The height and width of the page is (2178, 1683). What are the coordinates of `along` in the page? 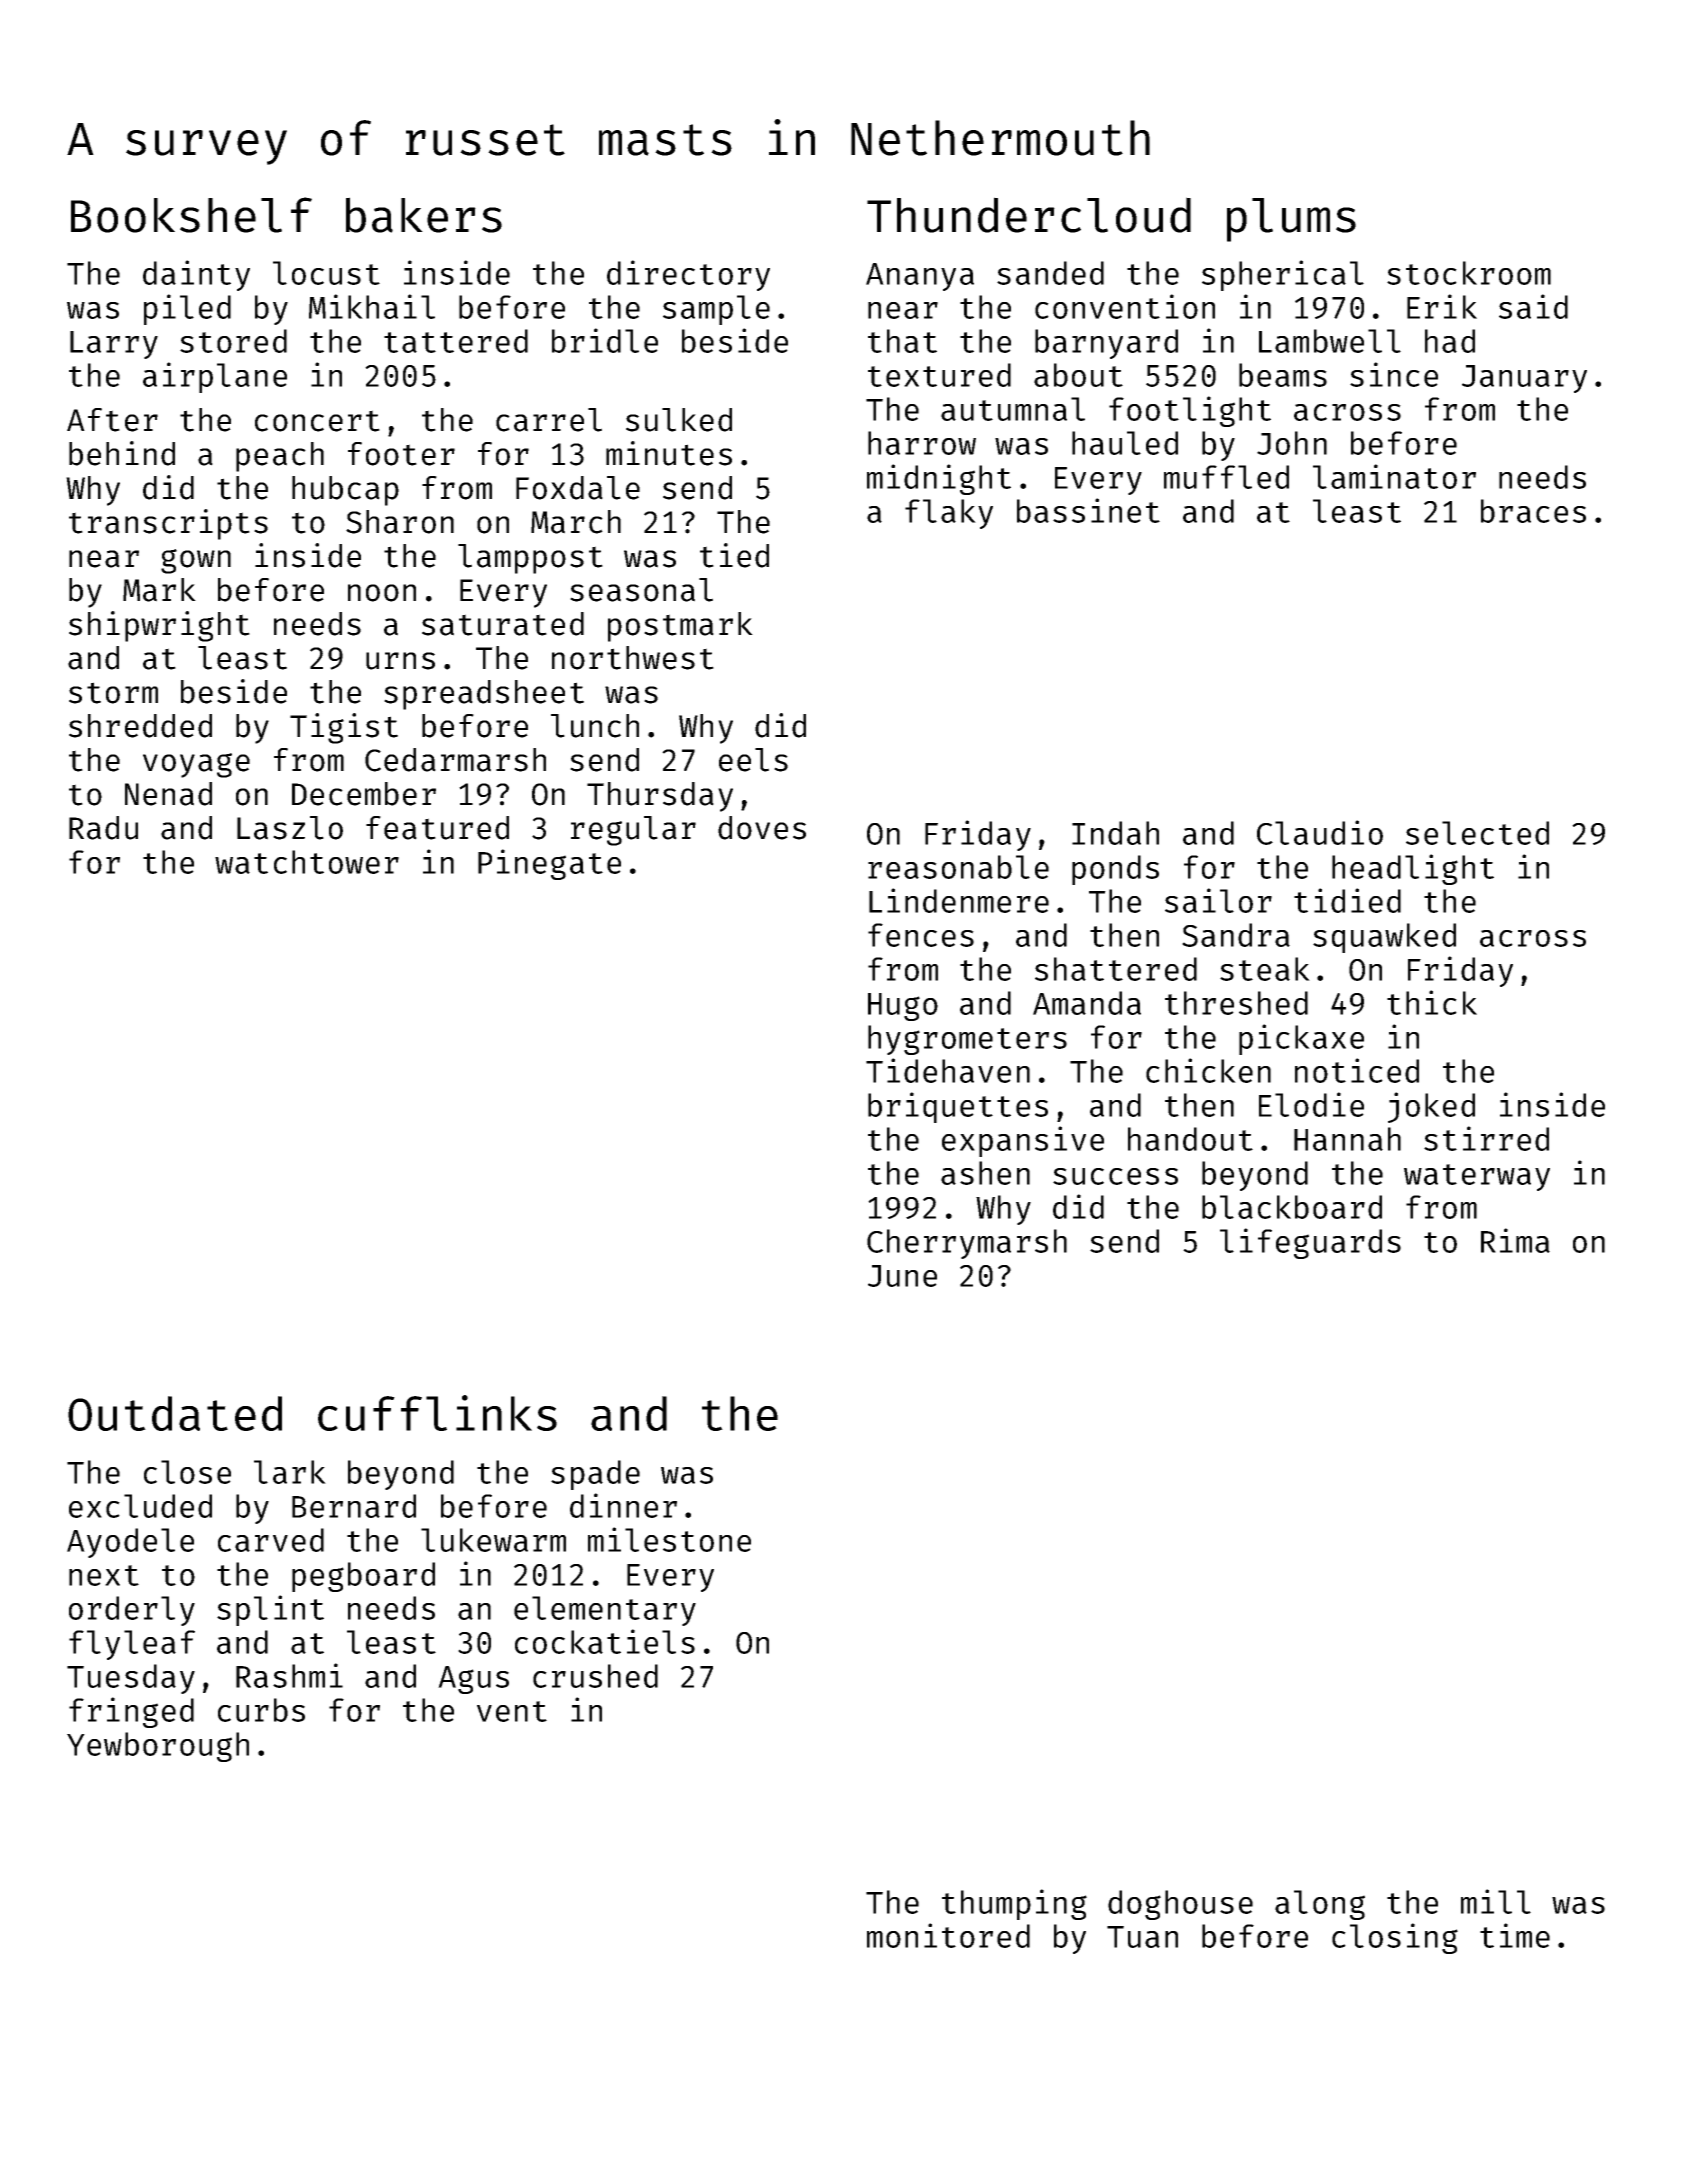 It's located at (1320, 1905).
